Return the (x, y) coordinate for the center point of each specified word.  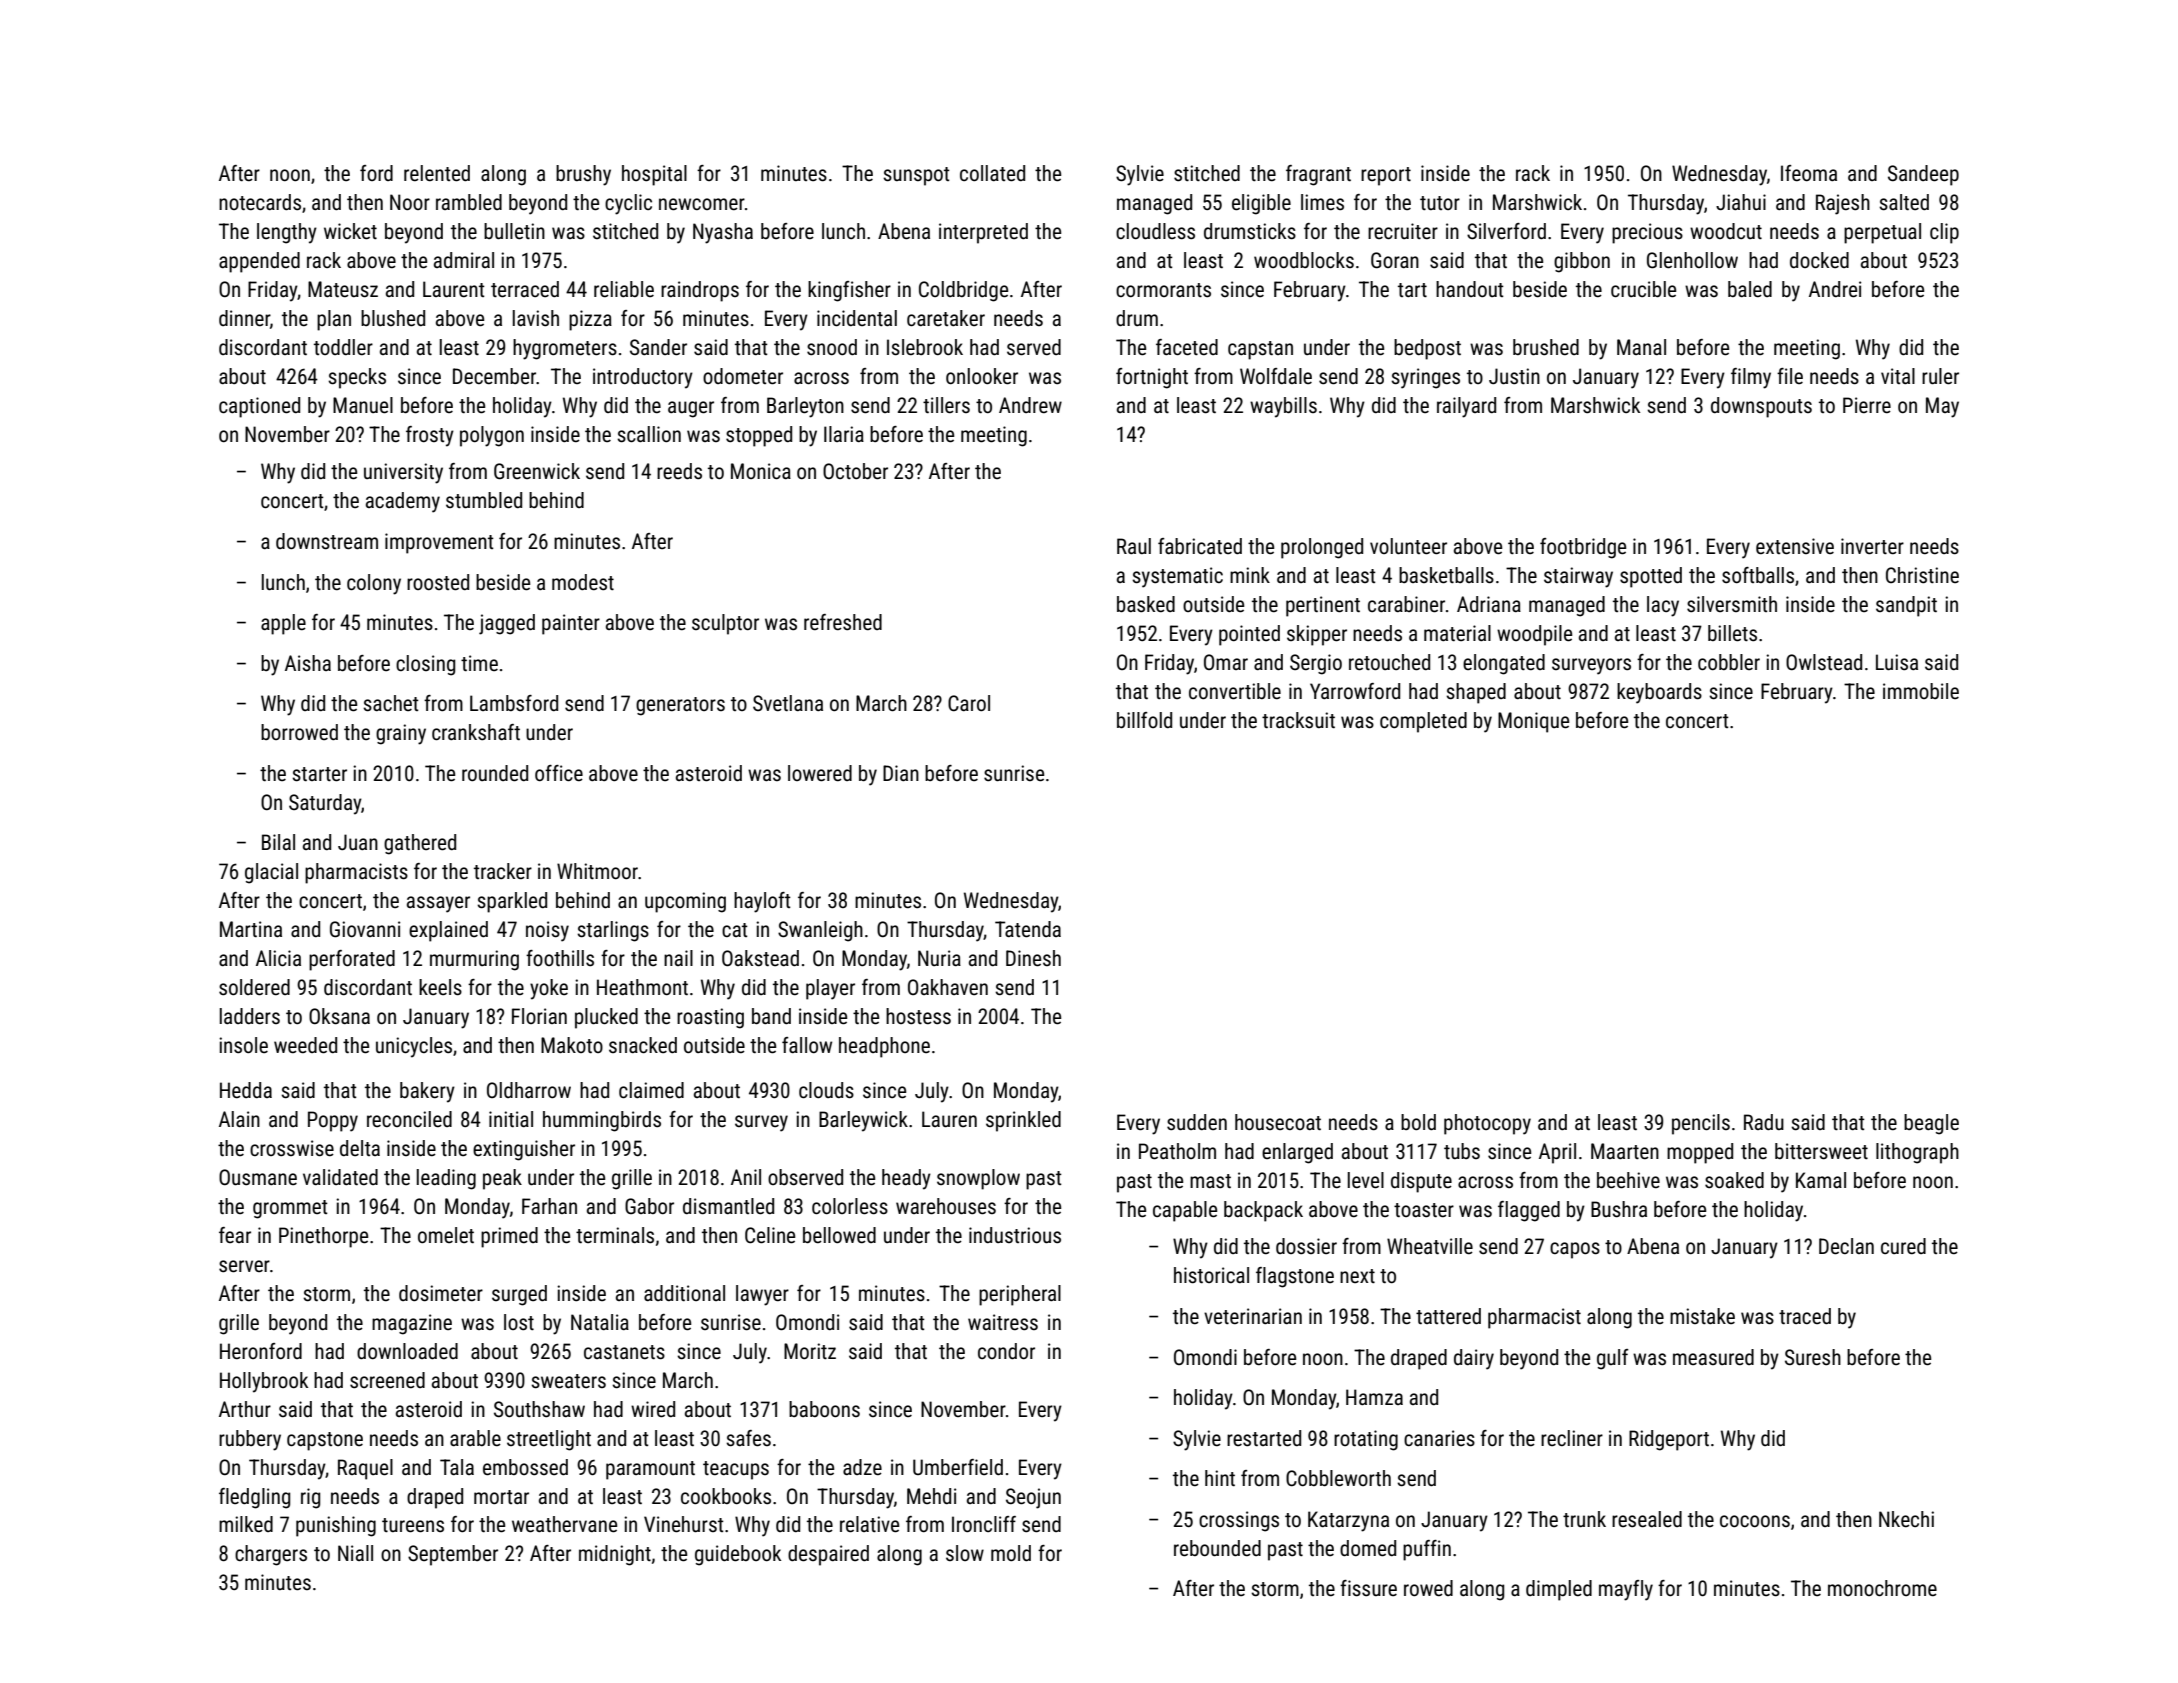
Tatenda (1028, 929)
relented (437, 173)
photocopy (1487, 1124)
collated (992, 173)
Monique (1533, 722)
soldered (254, 987)
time (479, 663)
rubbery (250, 1440)
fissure (1368, 1588)
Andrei (1835, 289)
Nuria (939, 958)
